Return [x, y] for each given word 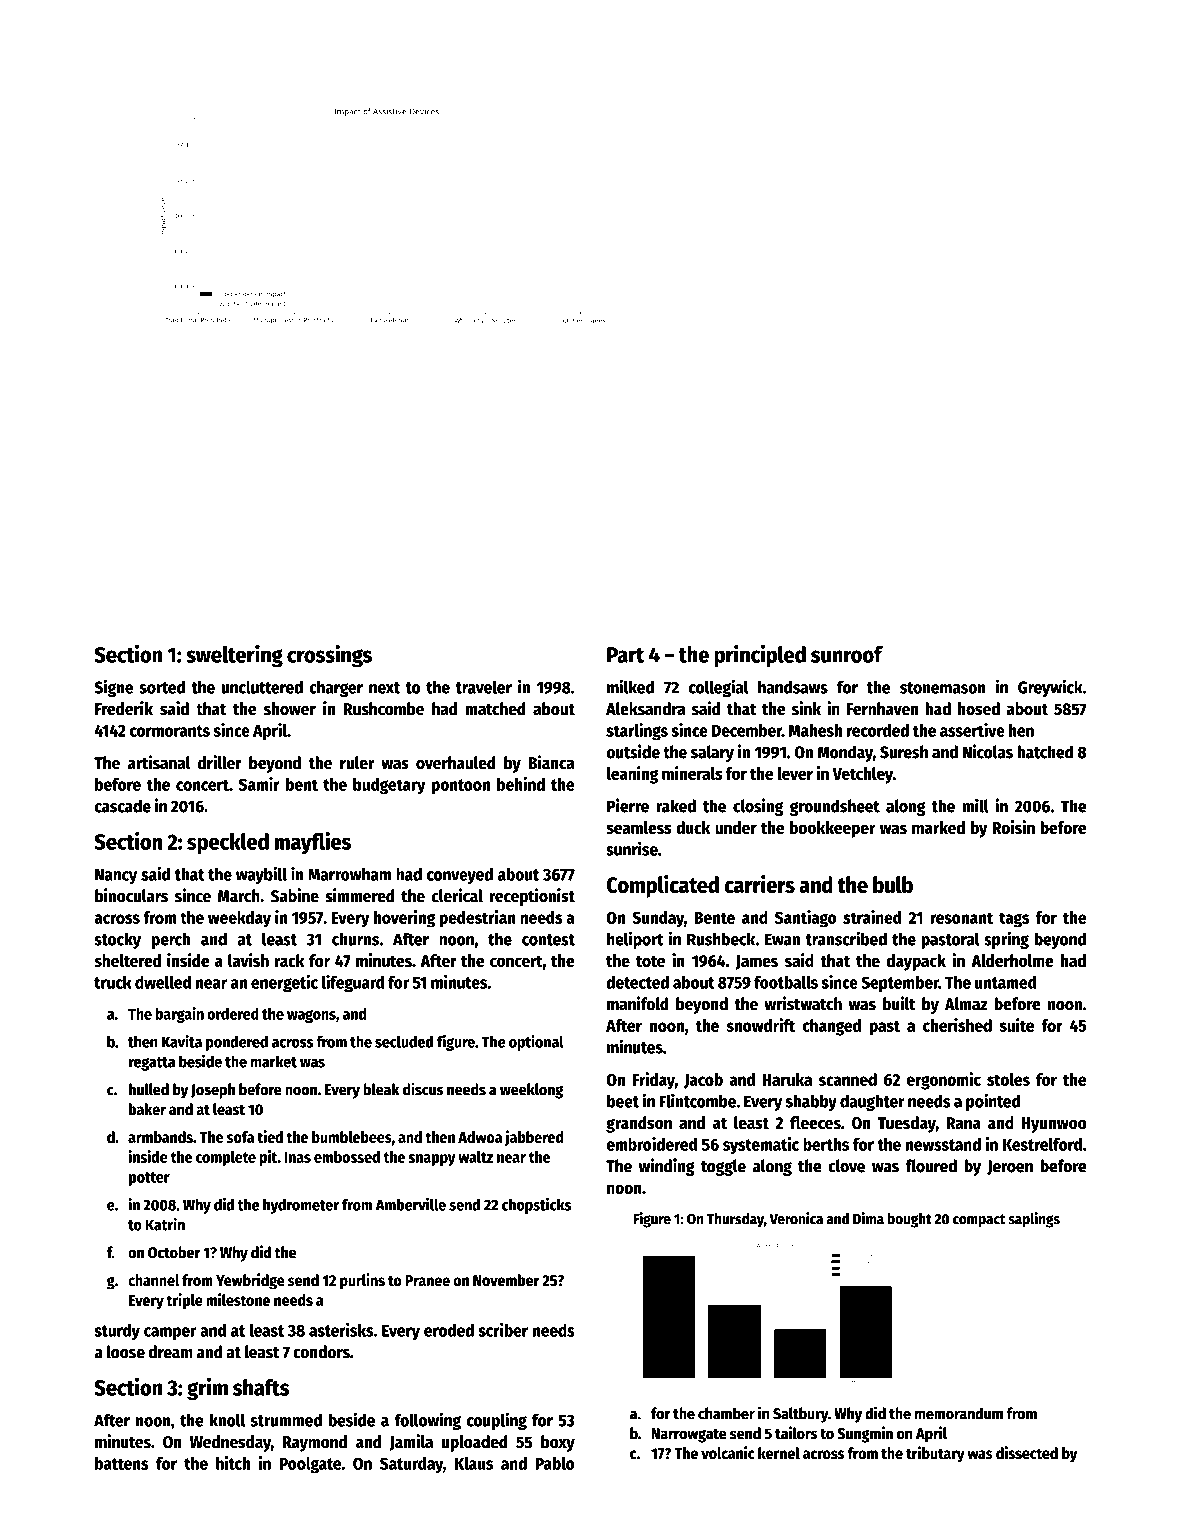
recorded [878, 730]
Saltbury [800, 1415]
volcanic [728, 1452]
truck [113, 982]
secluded [404, 1041]
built [899, 1003]
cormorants [169, 731]
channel [154, 1280]
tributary [935, 1454]
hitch [233, 1463]
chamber [726, 1413]
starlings [637, 732]
